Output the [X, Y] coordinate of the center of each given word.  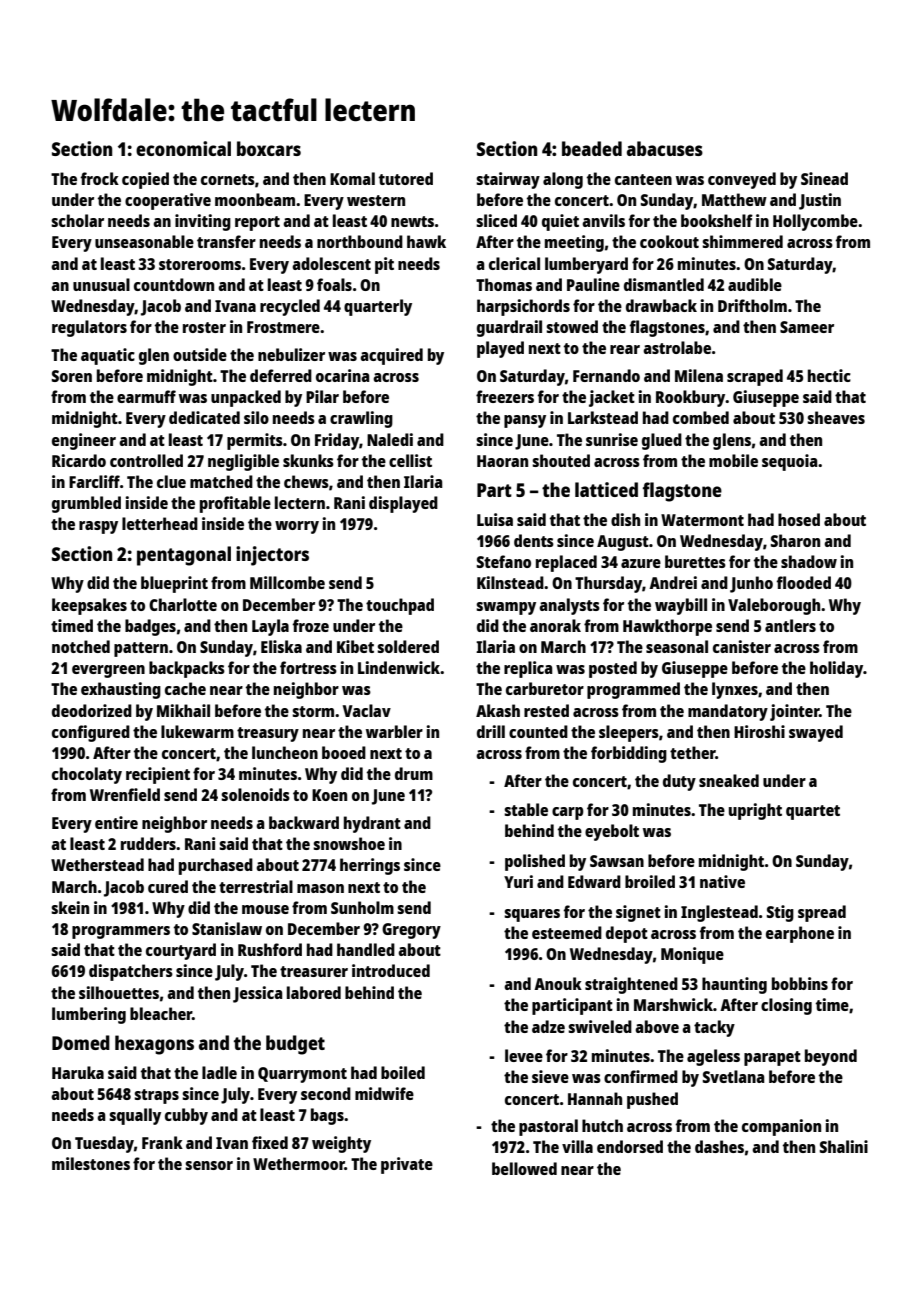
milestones [91, 1163]
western [376, 200]
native [722, 881]
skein [70, 907]
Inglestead [719, 913]
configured [91, 733]
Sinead [824, 178]
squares [532, 915]
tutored [406, 178]
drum [414, 773]
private [407, 1165]
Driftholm [752, 305]
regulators [89, 328]
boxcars [269, 148]
